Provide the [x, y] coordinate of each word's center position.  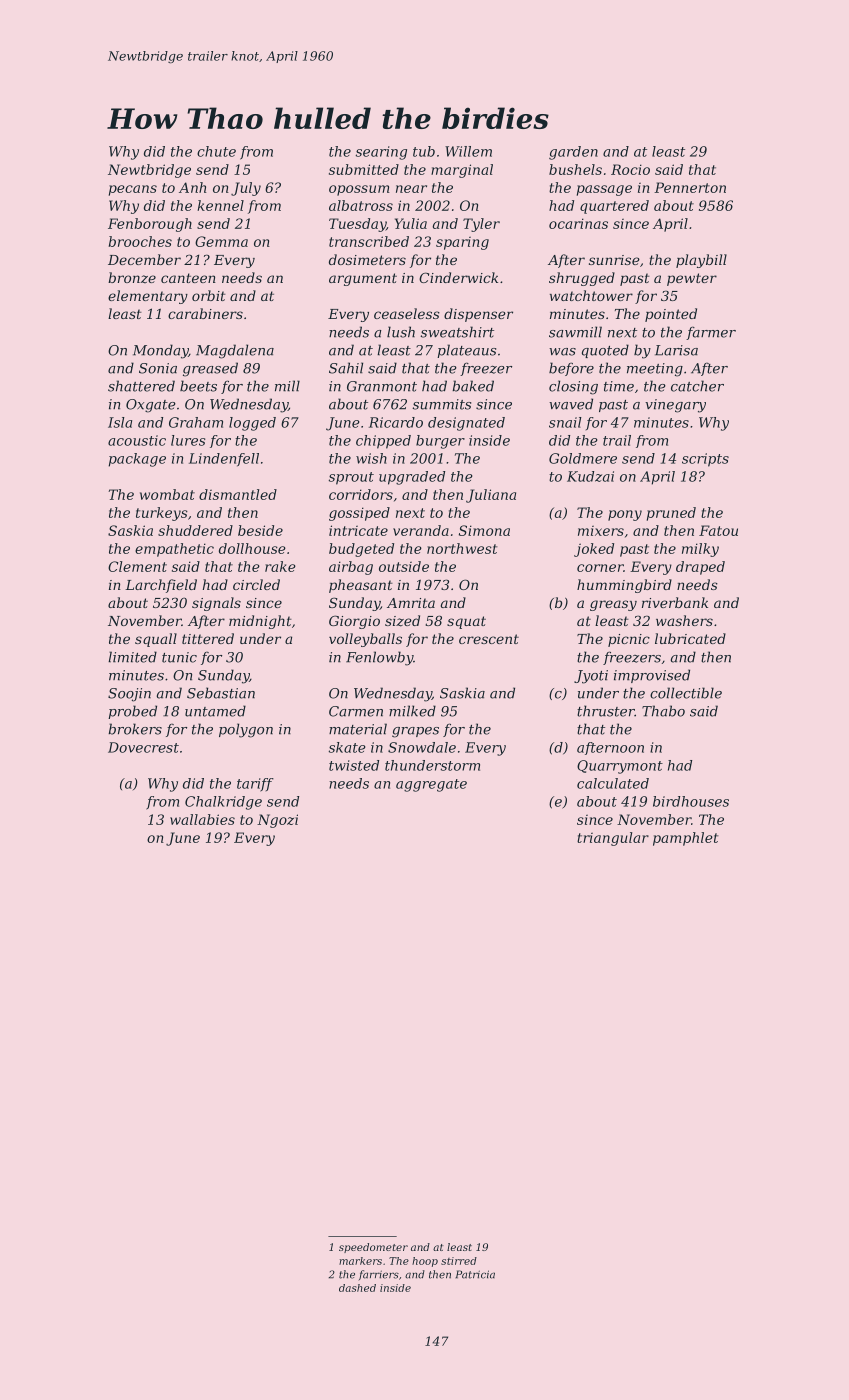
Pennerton [690, 187]
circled [256, 584]
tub [424, 151]
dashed [357, 1288]
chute [216, 151]
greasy [613, 605]
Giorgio [354, 622]
